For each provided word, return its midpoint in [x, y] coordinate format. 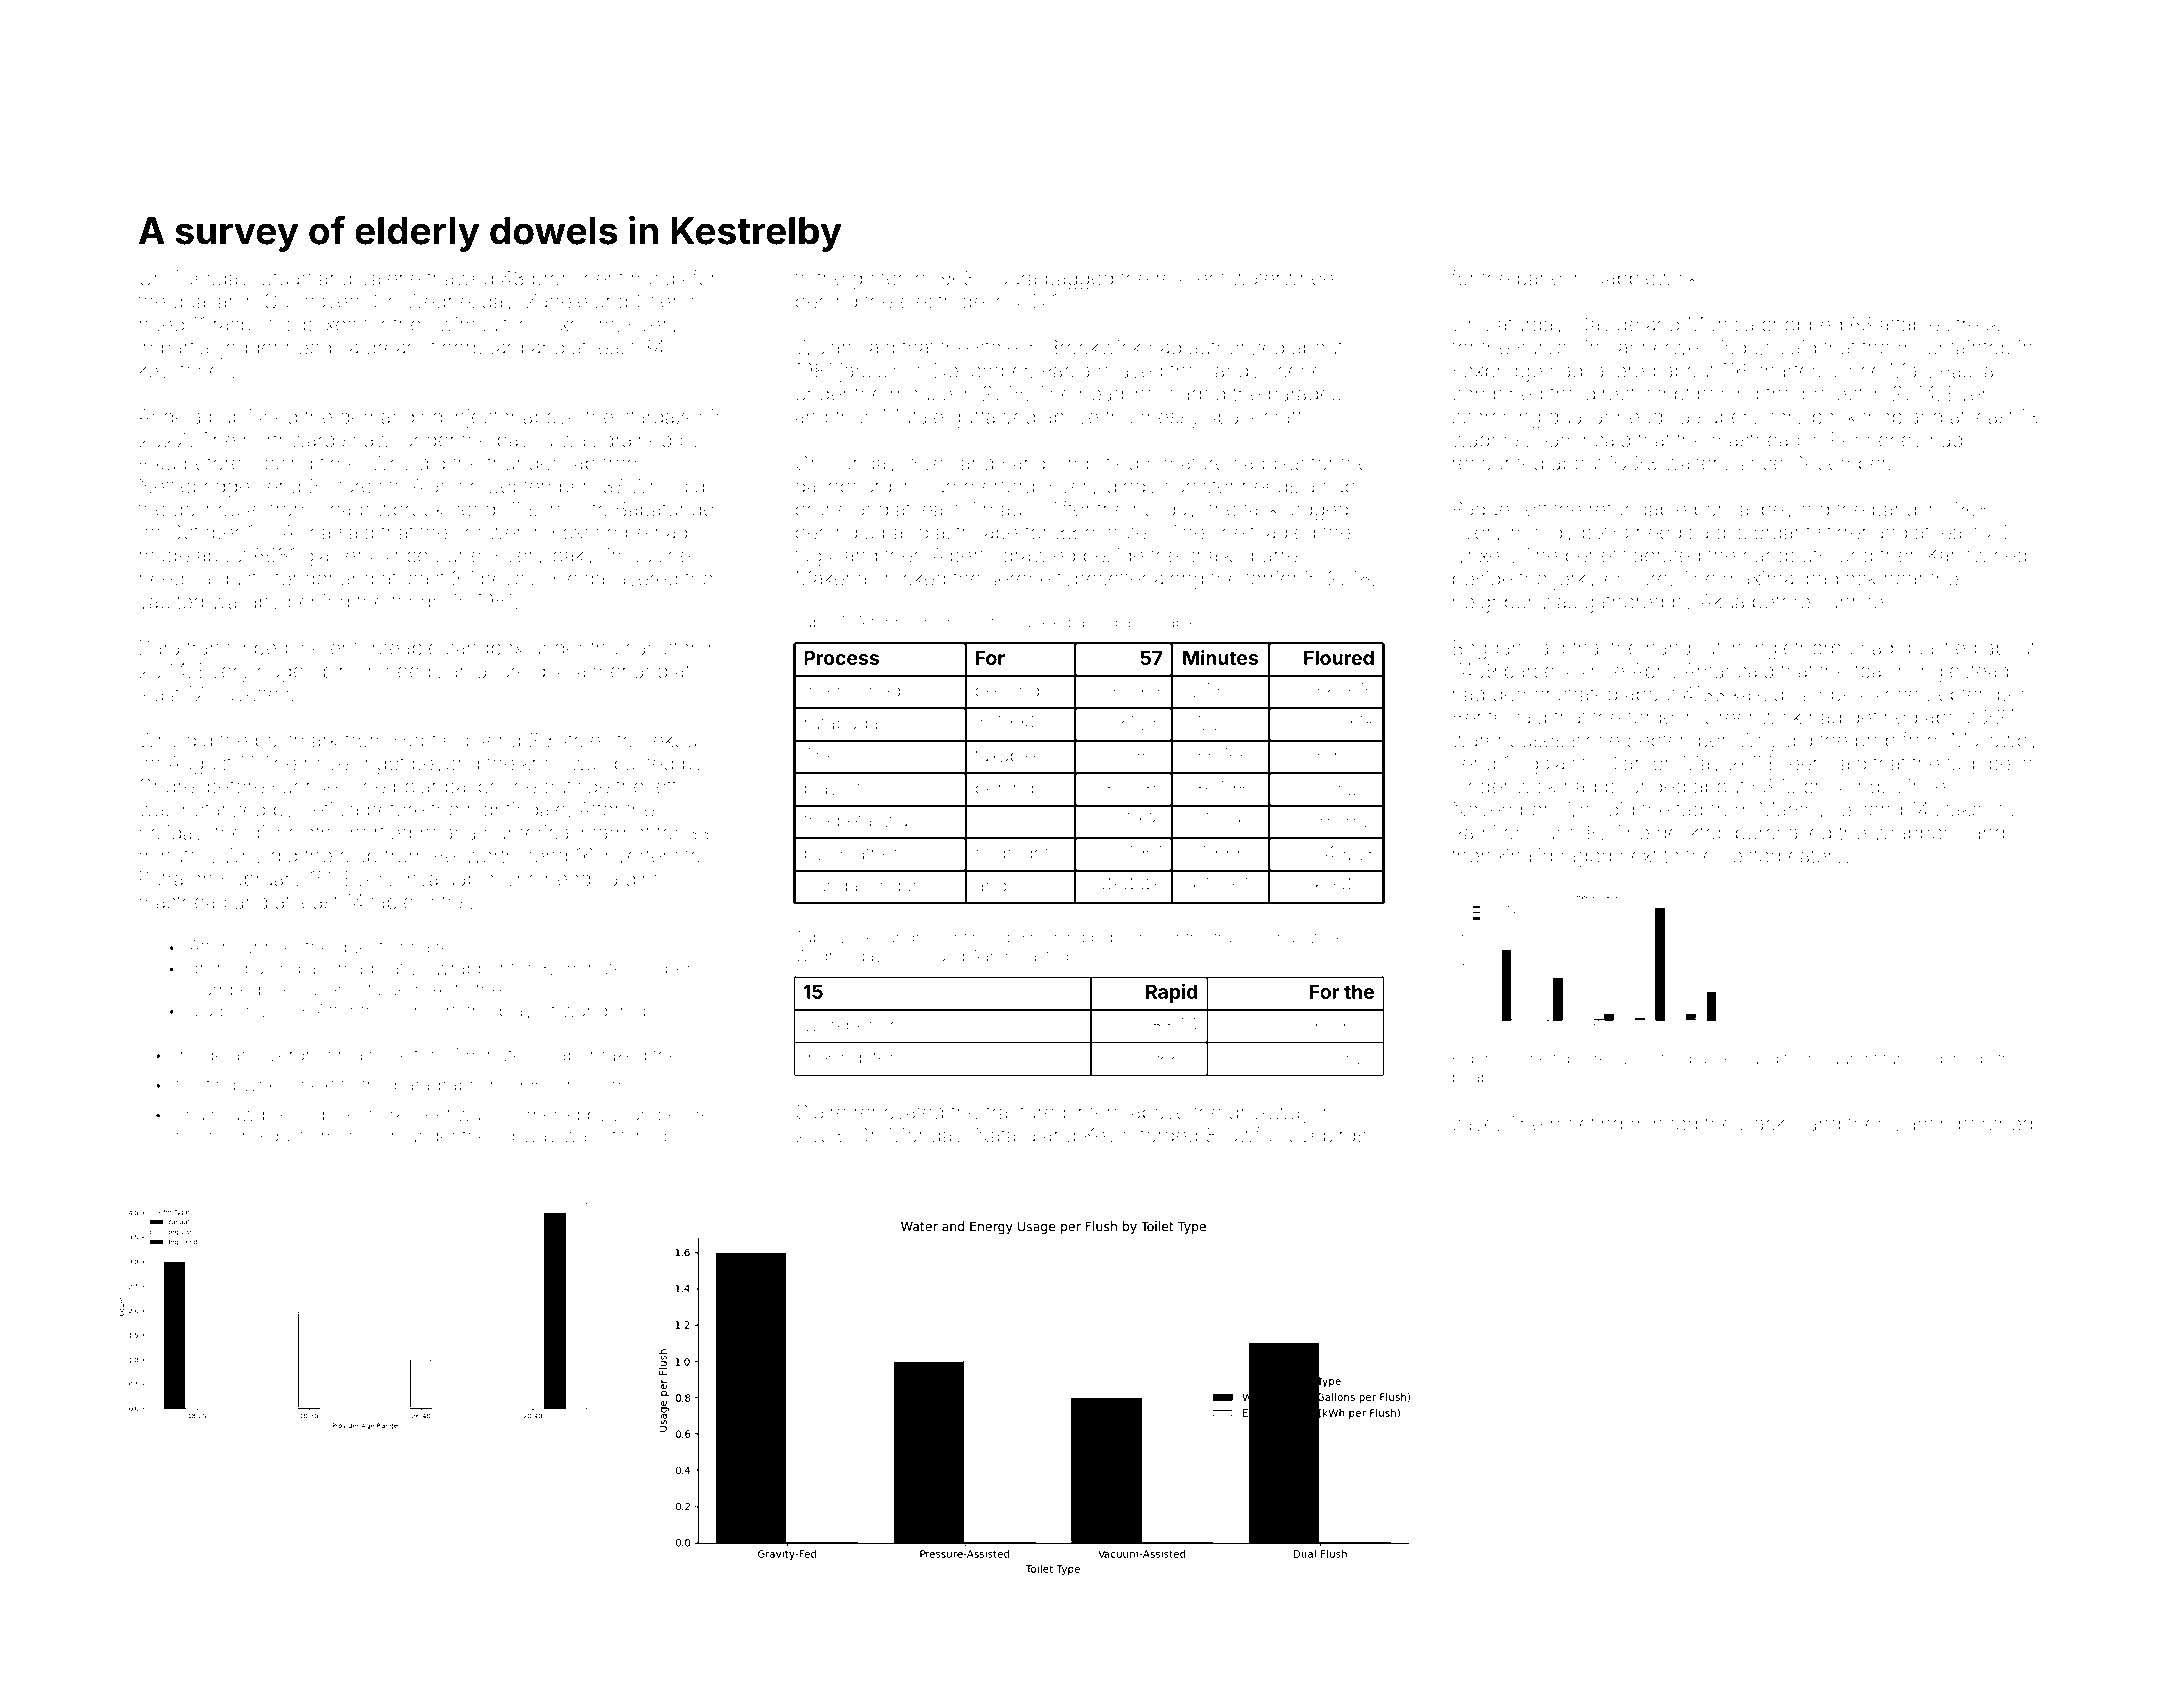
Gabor [569, 1054]
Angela [169, 419]
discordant [1763, 532]
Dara [159, 648]
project [1832, 395]
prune [822, 512]
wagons [1488, 443]
